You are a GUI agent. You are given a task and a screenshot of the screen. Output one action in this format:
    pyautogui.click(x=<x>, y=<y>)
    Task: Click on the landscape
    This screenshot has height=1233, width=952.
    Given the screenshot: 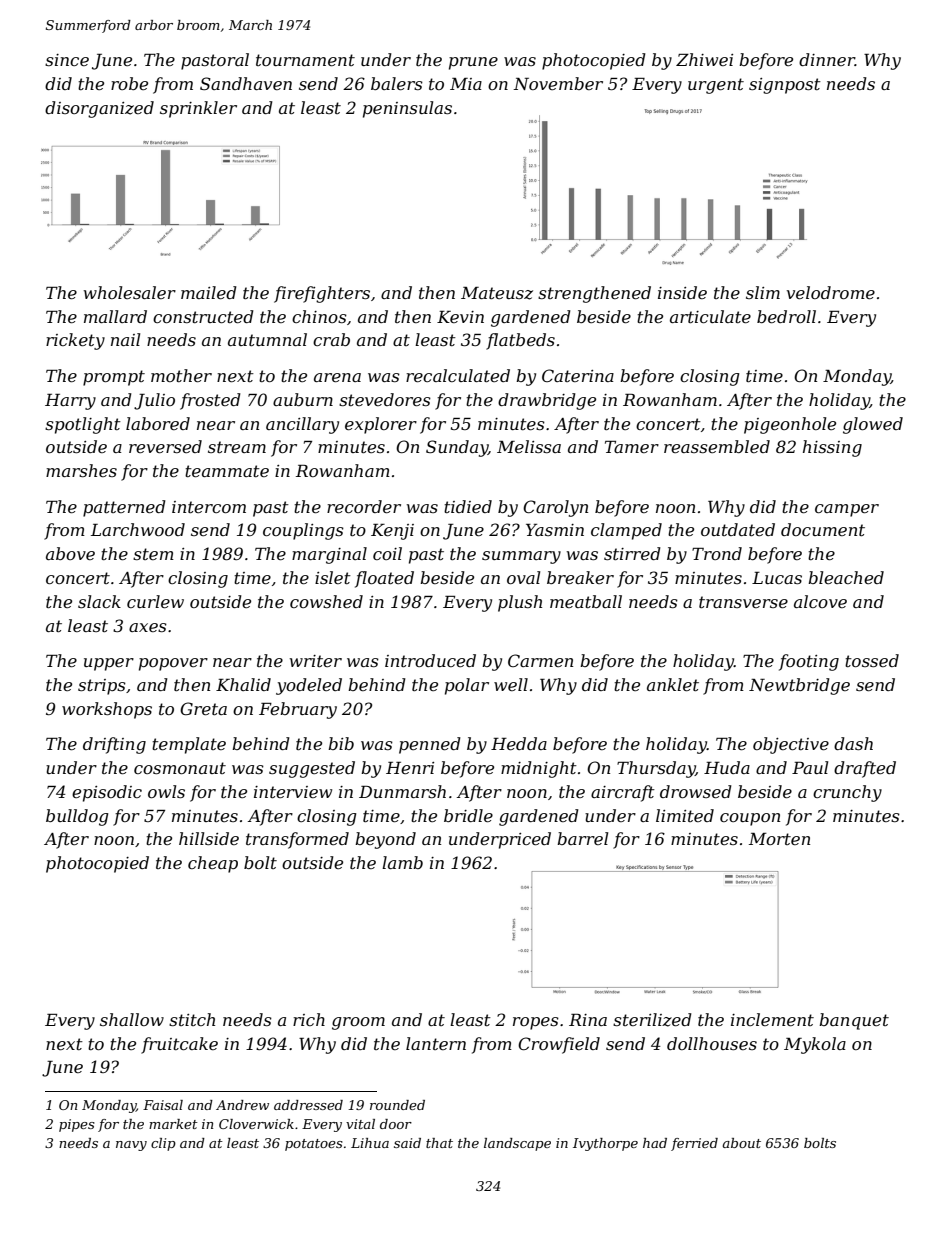 What is the action you would take?
    pyautogui.click(x=517, y=1144)
